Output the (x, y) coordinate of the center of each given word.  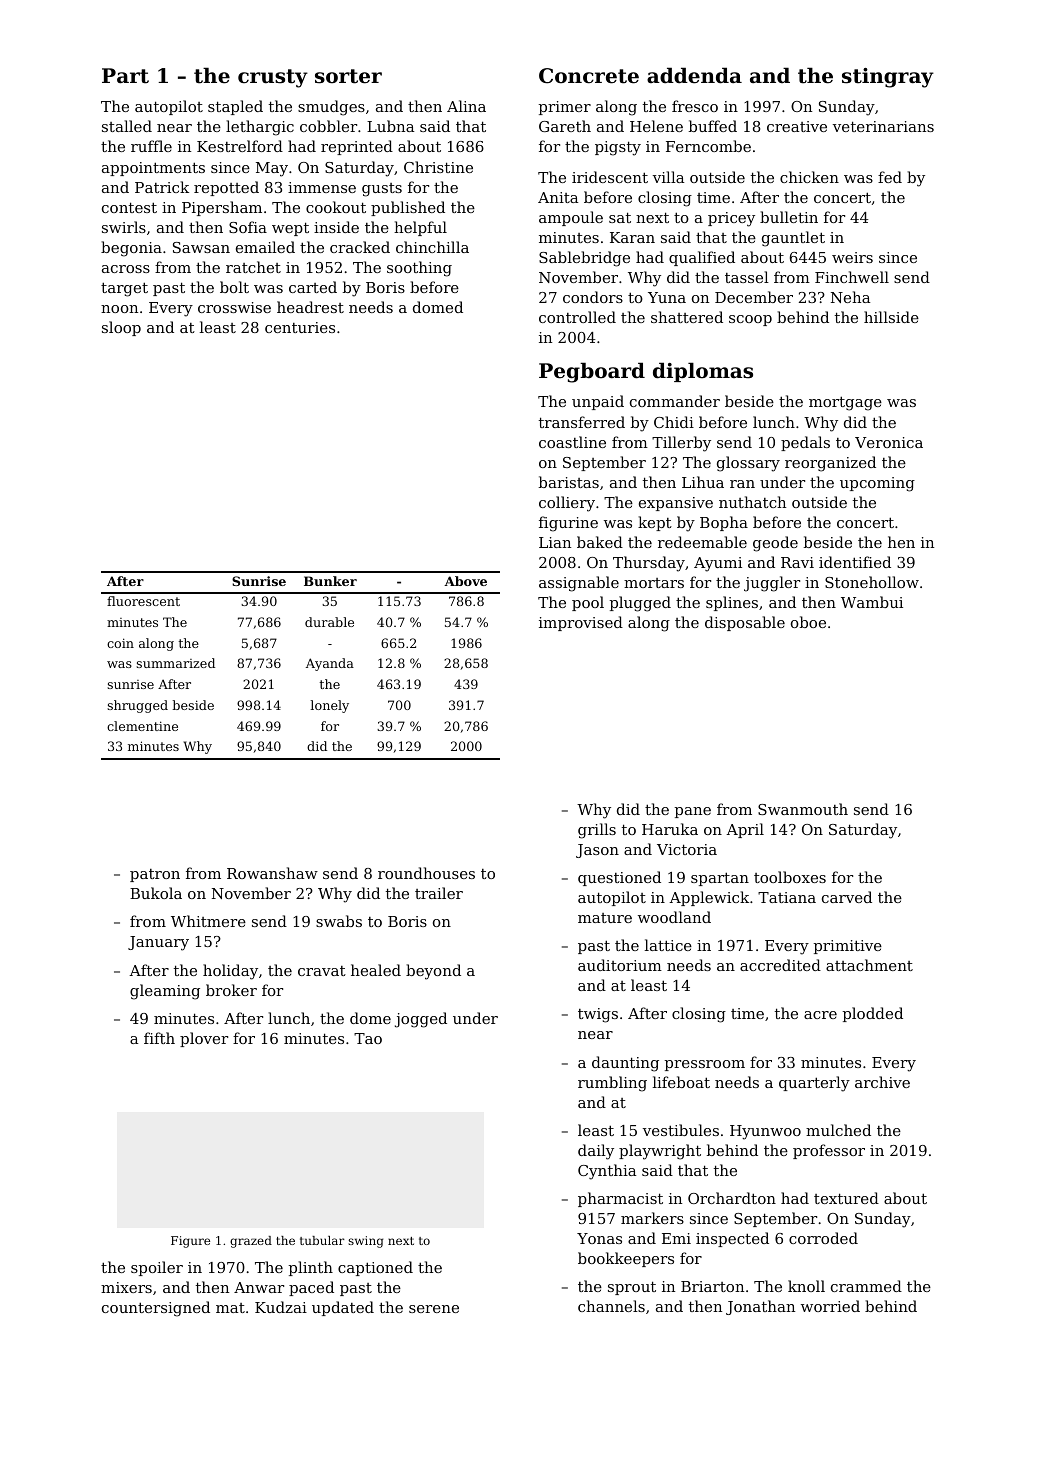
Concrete (589, 76)
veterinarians (883, 126)
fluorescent (143, 601)
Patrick (162, 187)
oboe (808, 622)
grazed (251, 1242)
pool (588, 603)
